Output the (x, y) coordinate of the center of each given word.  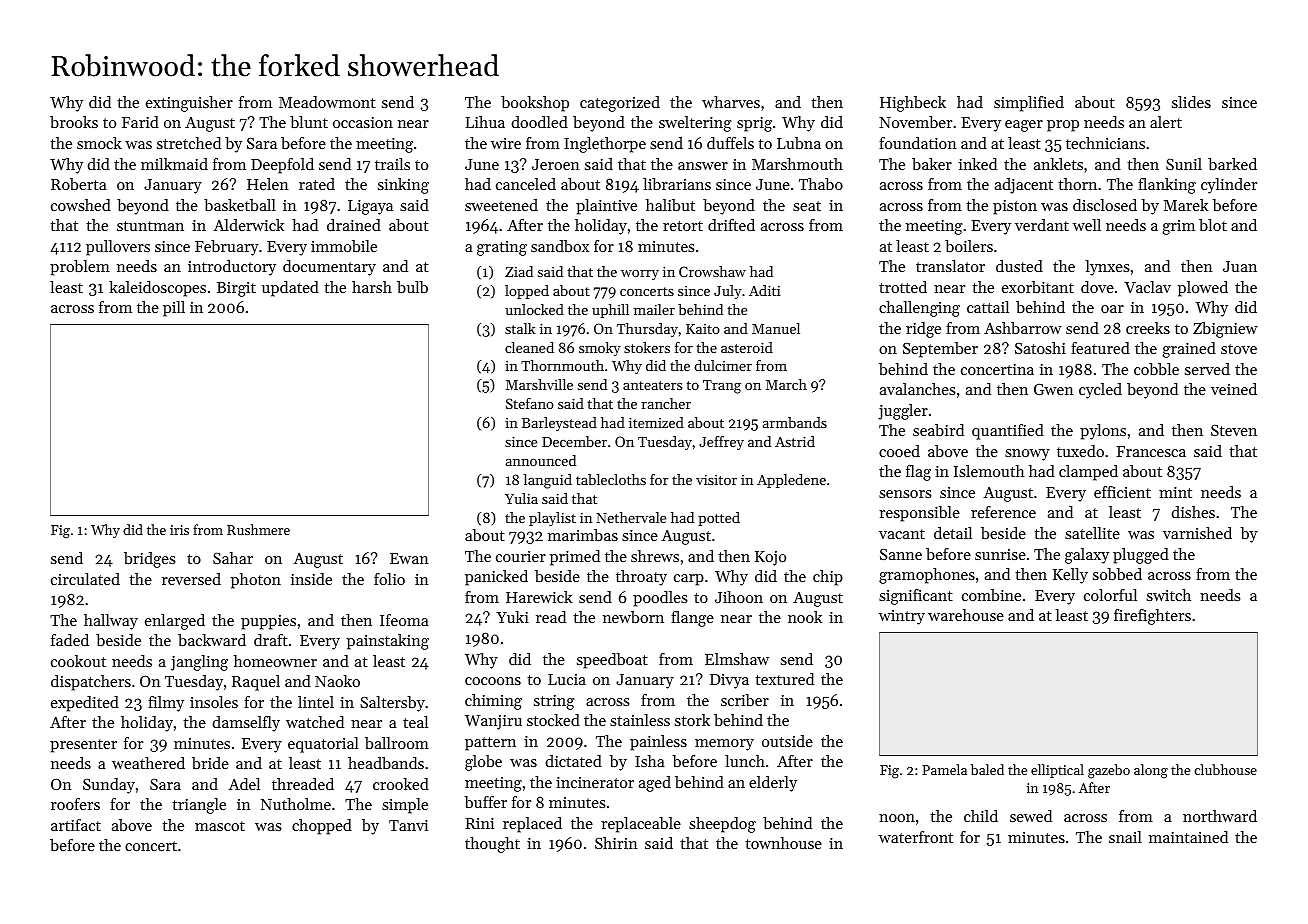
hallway (111, 622)
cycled (1100, 391)
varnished (1197, 533)
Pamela (944, 769)
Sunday (109, 786)
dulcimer (723, 365)
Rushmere (258, 529)
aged (655, 784)
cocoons (493, 681)
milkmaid (174, 164)
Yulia (521, 498)
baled (987, 769)
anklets (1058, 164)
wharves (731, 102)
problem (80, 268)
